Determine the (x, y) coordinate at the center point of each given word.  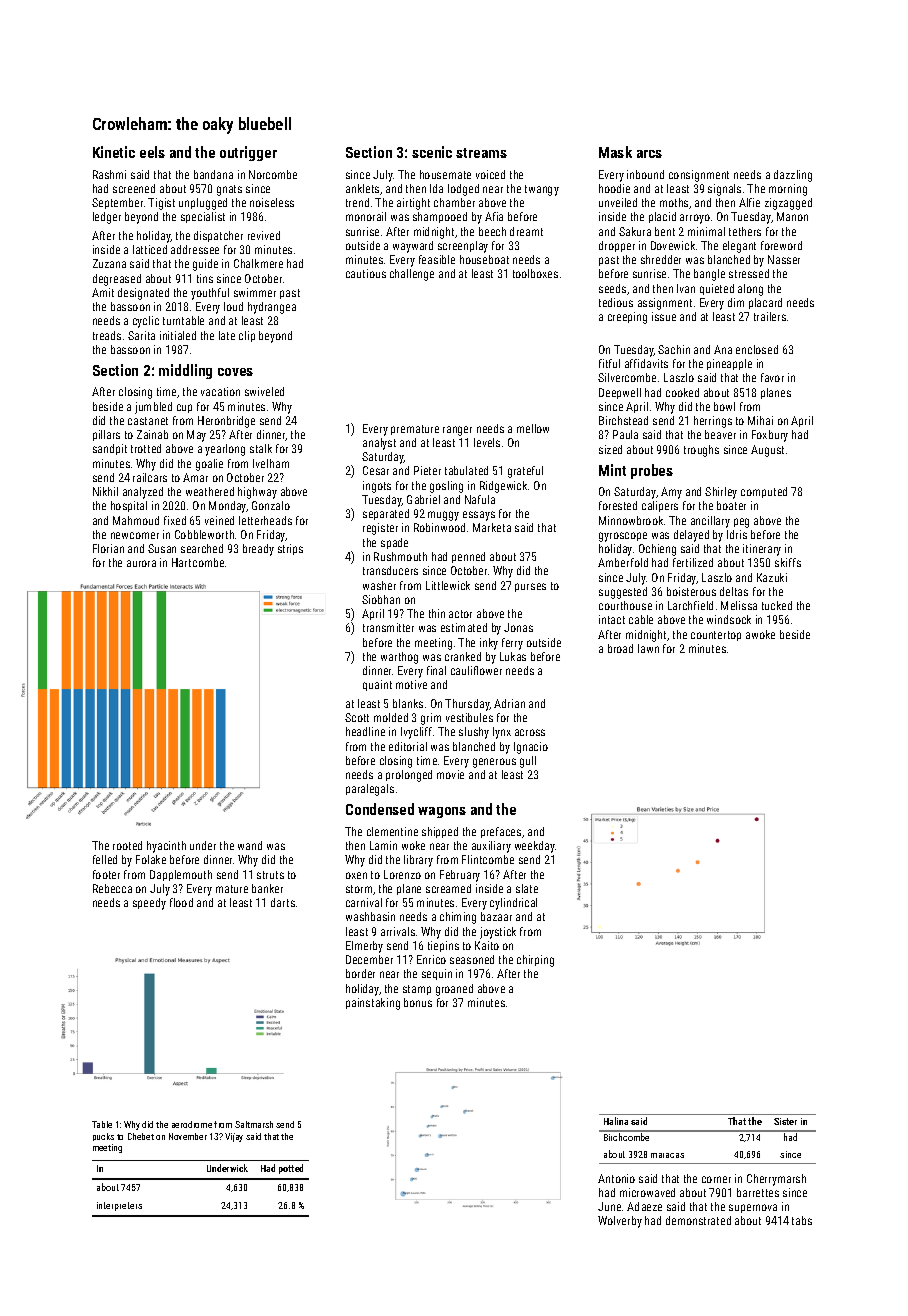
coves (235, 372)
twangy (542, 190)
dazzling (793, 176)
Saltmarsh (254, 1124)
